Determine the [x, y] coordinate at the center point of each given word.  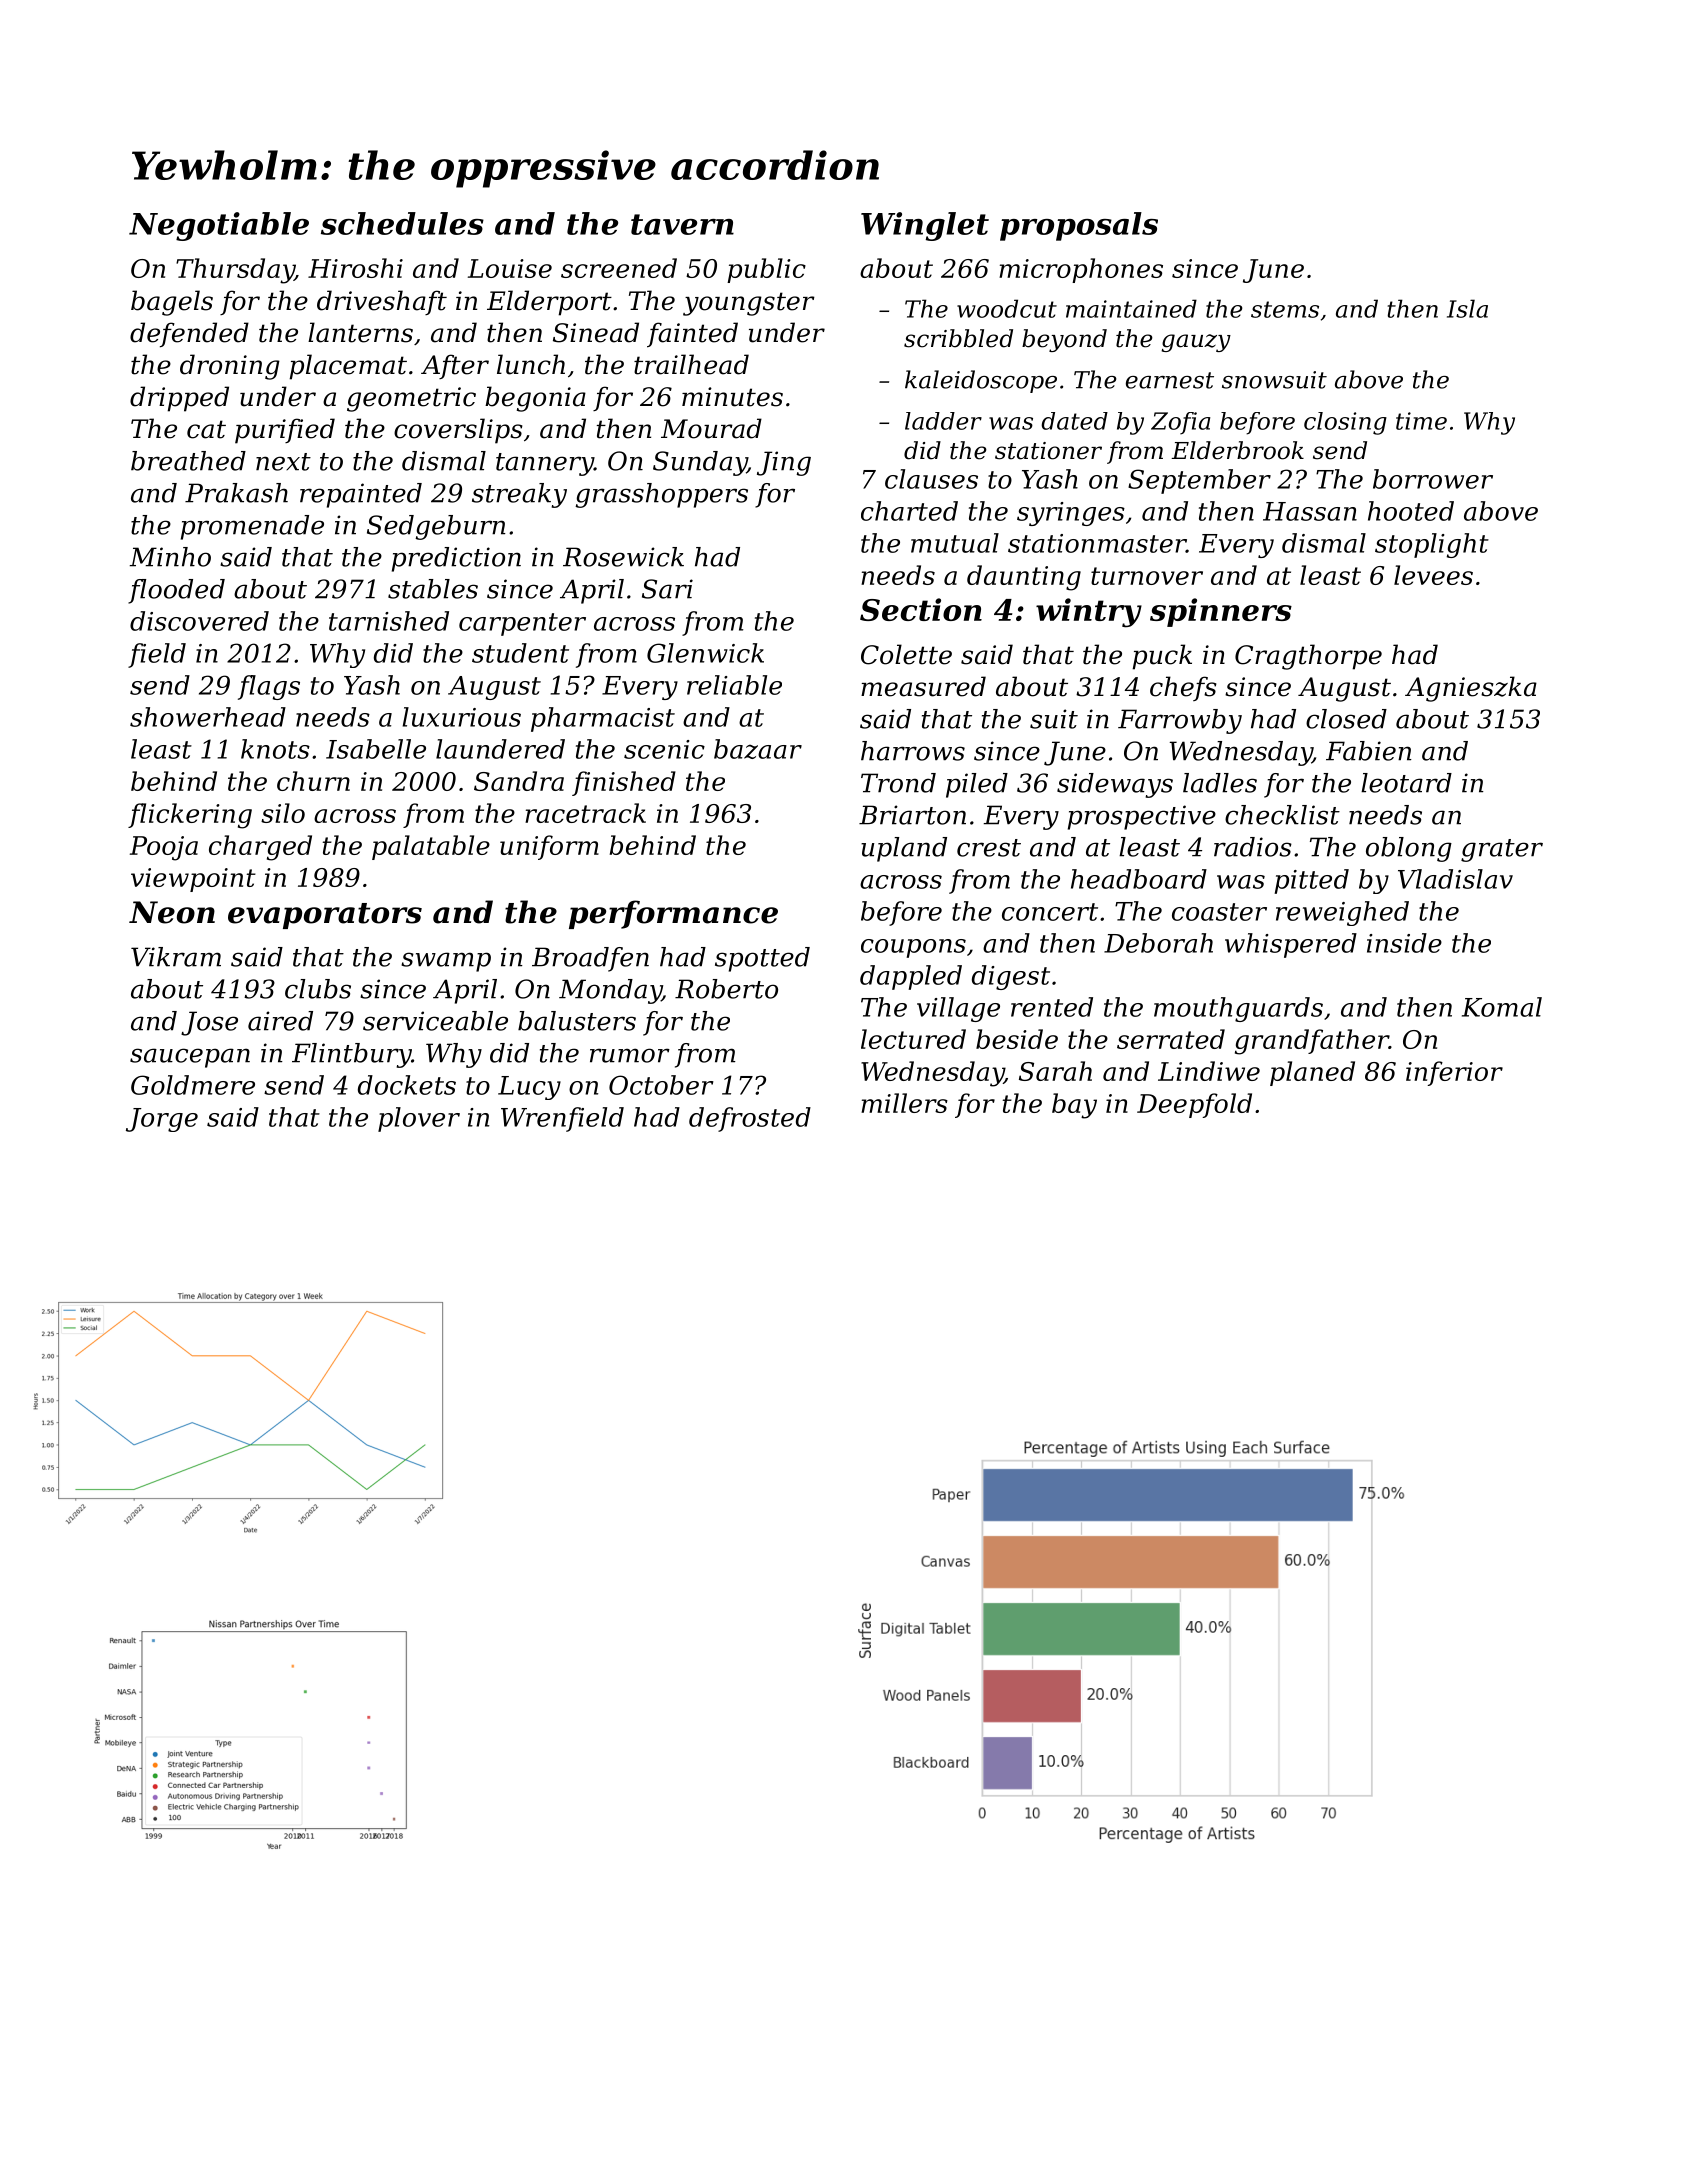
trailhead [691, 364]
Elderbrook [1237, 450]
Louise [510, 268]
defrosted [750, 1119]
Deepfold [1194, 1105]
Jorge [162, 1120]
